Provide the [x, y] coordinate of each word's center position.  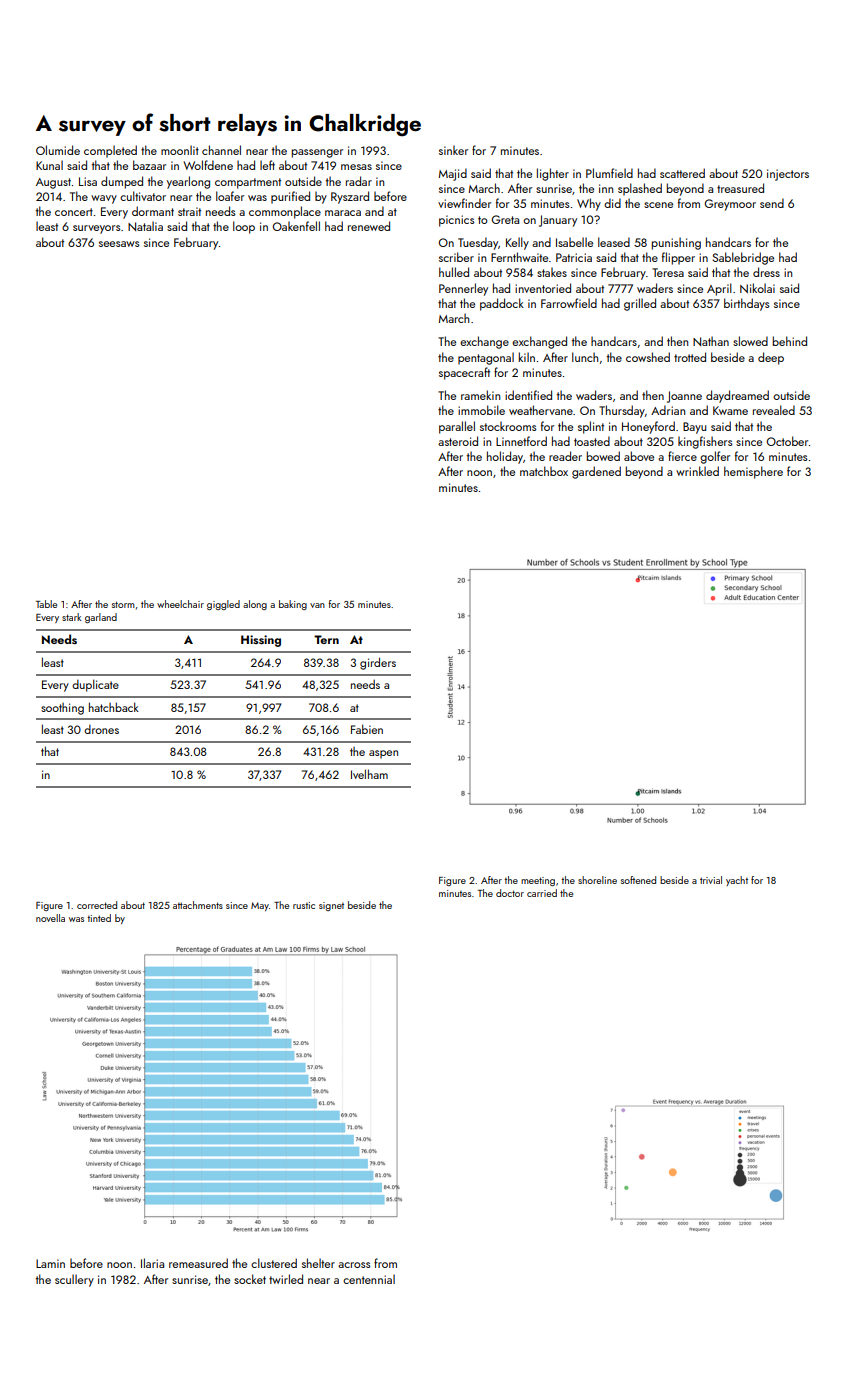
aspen [383, 754]
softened [638, 880]
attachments [198, 905]
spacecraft [464, 373]
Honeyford [648, 427]
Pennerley [463, 289]
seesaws [119, 244]
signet [331, 906]
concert [74, 212]
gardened [596, 472]
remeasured [198, 1263]
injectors [788, 175]
